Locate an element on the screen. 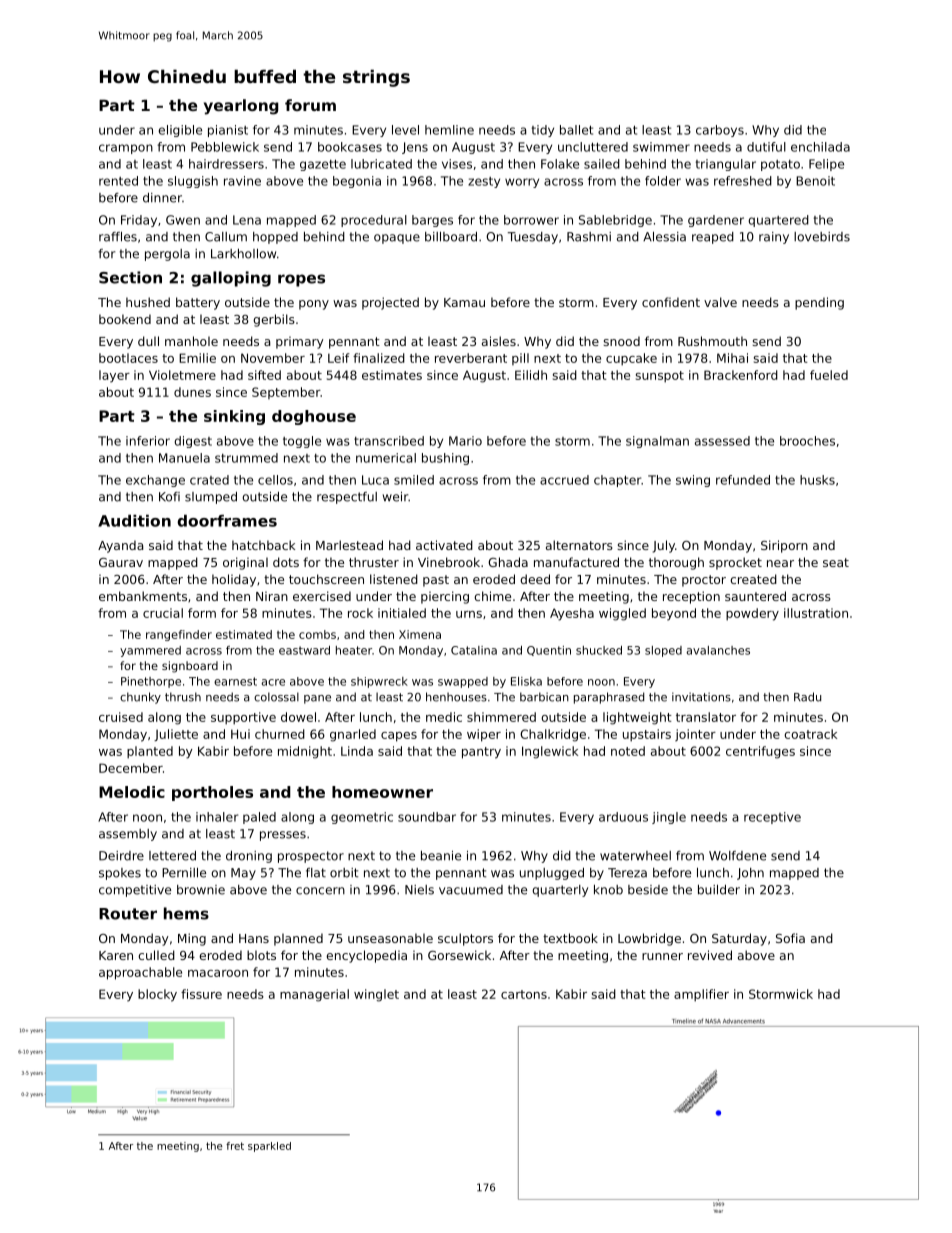 Image resolution: width=952 pixels, height=1233 pixels. tidy is located at coordinates (543, 131).
